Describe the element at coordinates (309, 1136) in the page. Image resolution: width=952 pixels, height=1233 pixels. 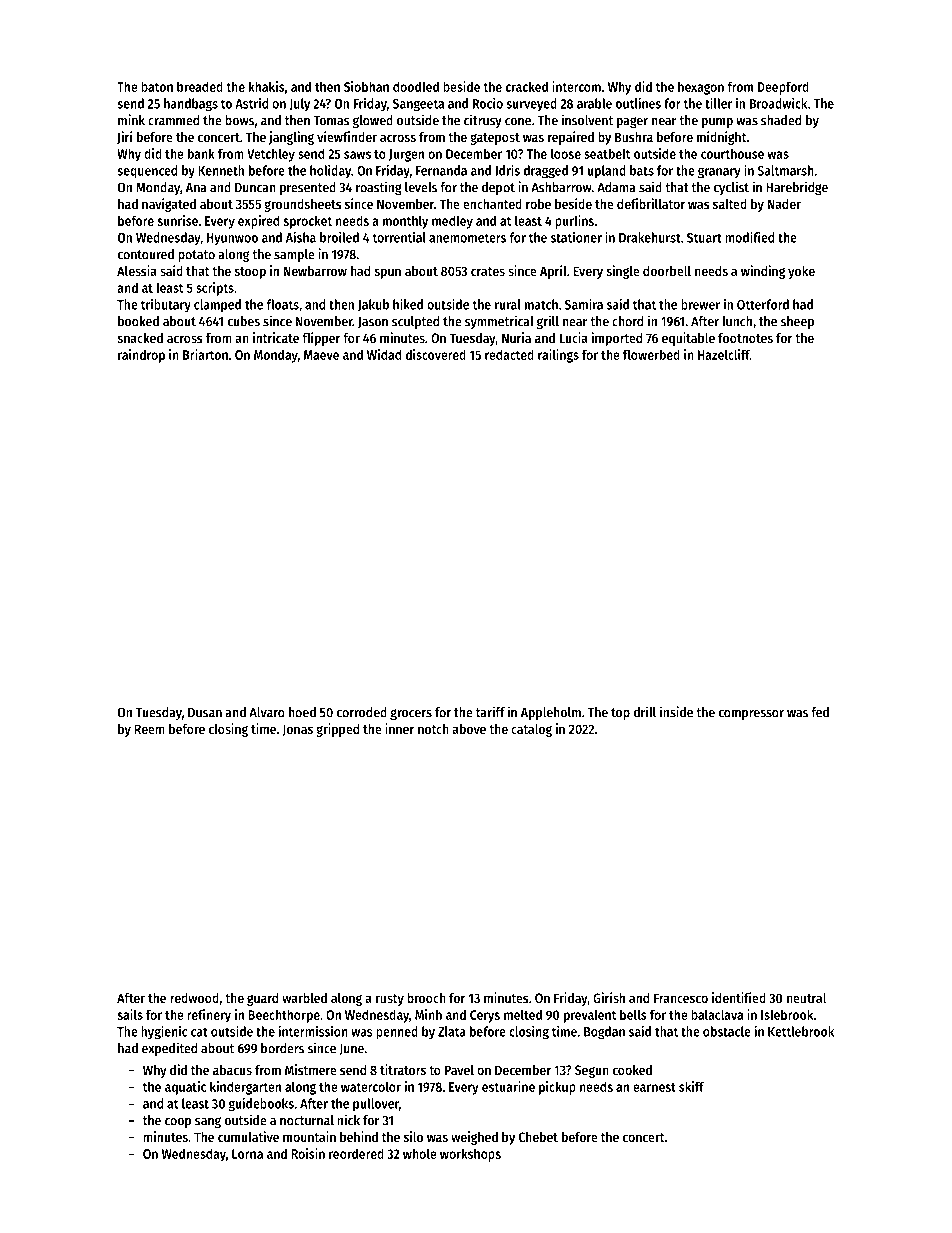
I see `mountain` at that location.
